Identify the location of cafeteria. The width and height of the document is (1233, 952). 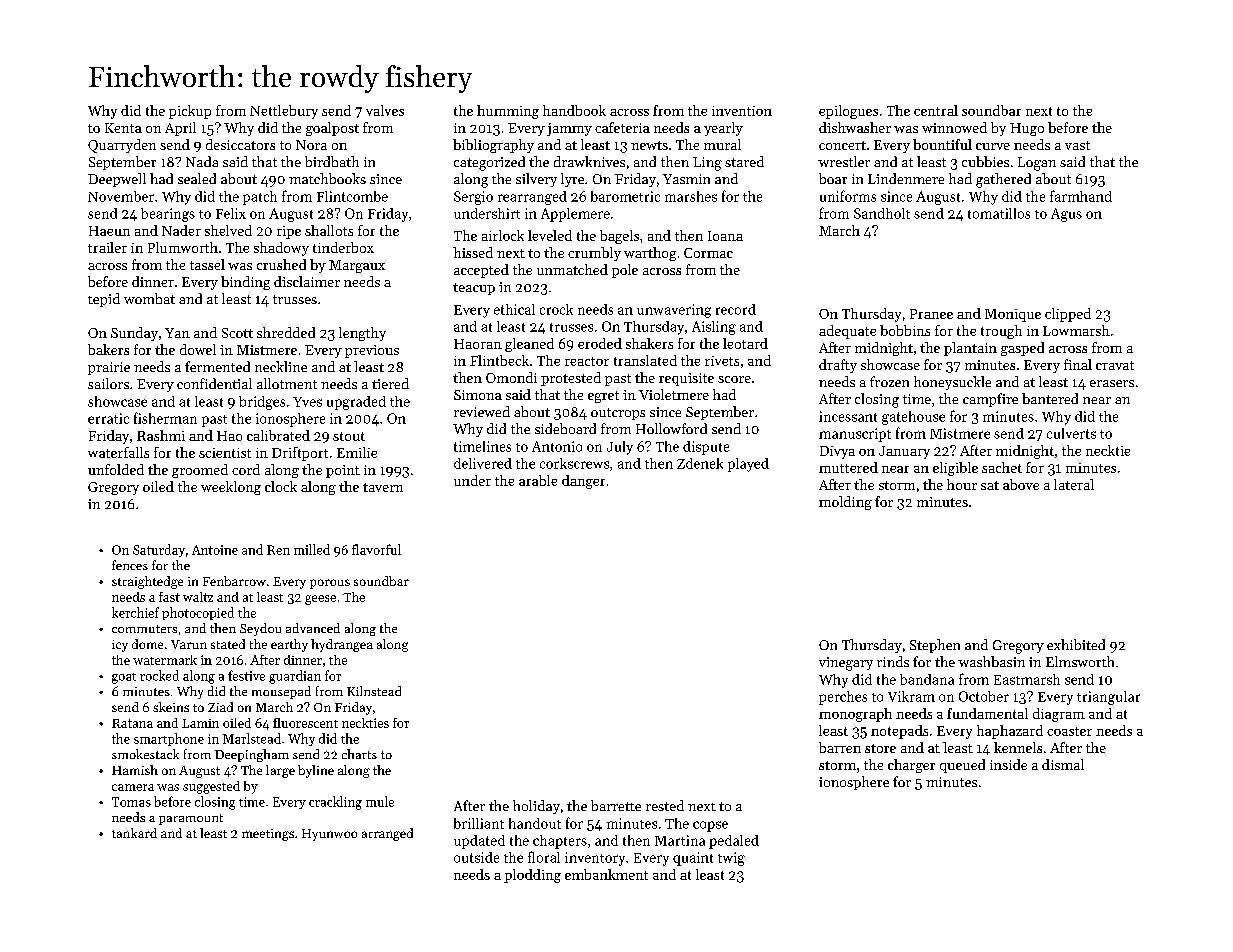
(622, 127).
